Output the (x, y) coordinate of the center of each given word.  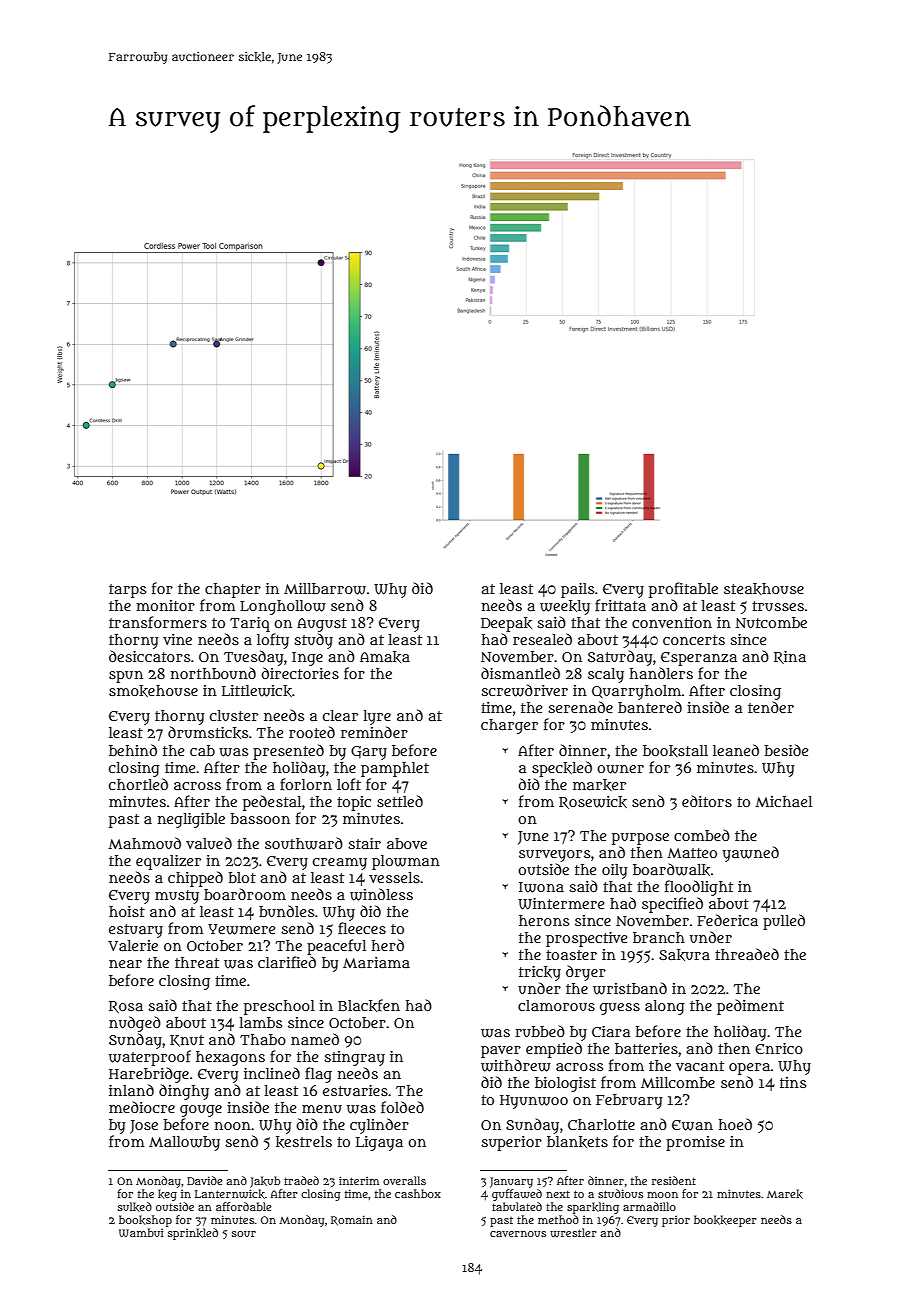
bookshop (145, 1221)
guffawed (517, 1195)
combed (702, 835)
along (665, 1007)
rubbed (540, 1031)
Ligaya (379, 1143)
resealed (542, 639)
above (407, 843)
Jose (144, 1127)
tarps (127, 591)
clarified (287, 962)
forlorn (306, 784)
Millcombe (678, 1082)
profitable (683, 590)
